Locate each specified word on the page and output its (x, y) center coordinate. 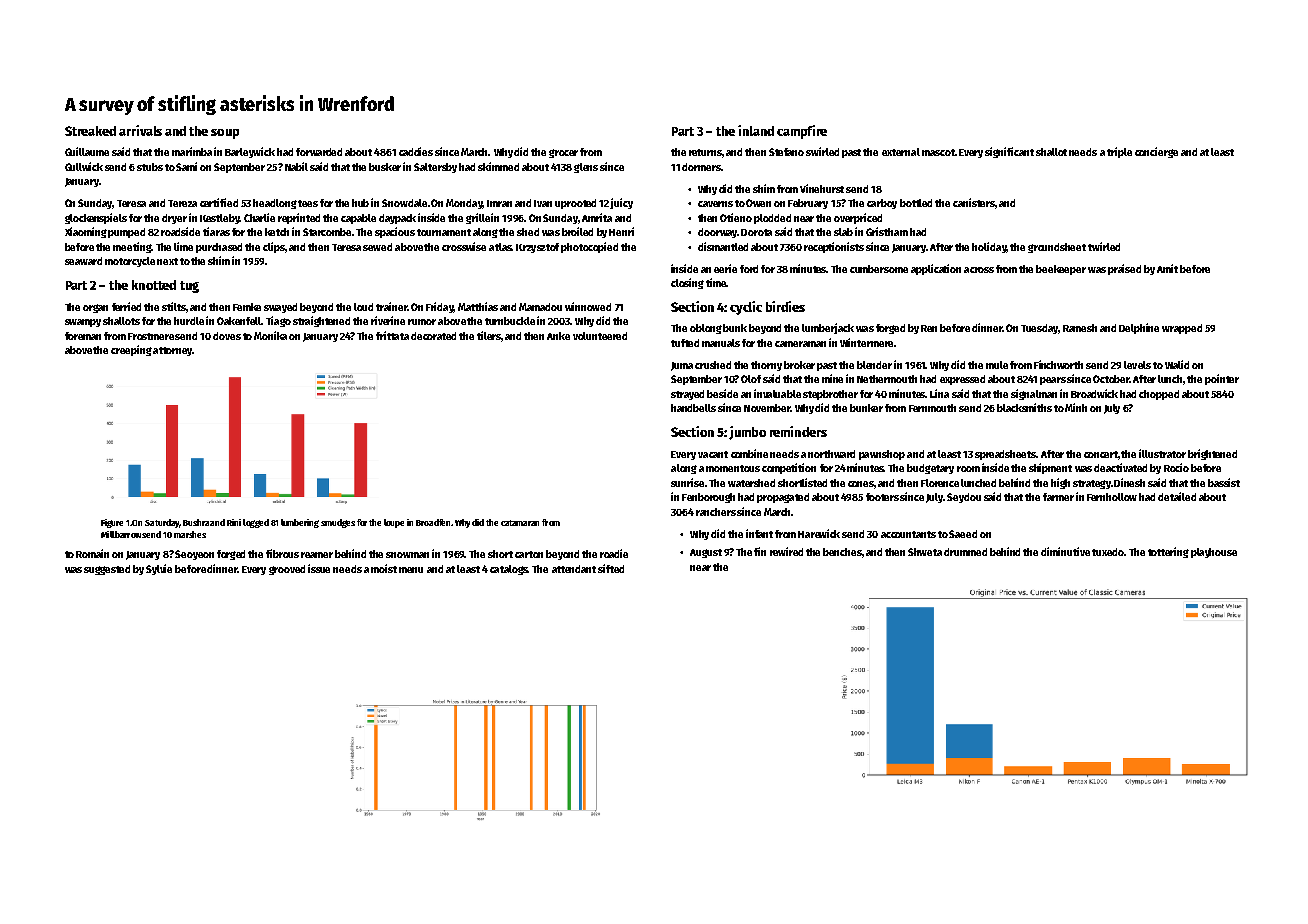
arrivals (140, 130)
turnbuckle (510, 321)
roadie (614, 553)
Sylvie (159, 569)
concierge (1156, 152)
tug (189, 287)
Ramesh (1080, 328)
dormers (701, 167)
